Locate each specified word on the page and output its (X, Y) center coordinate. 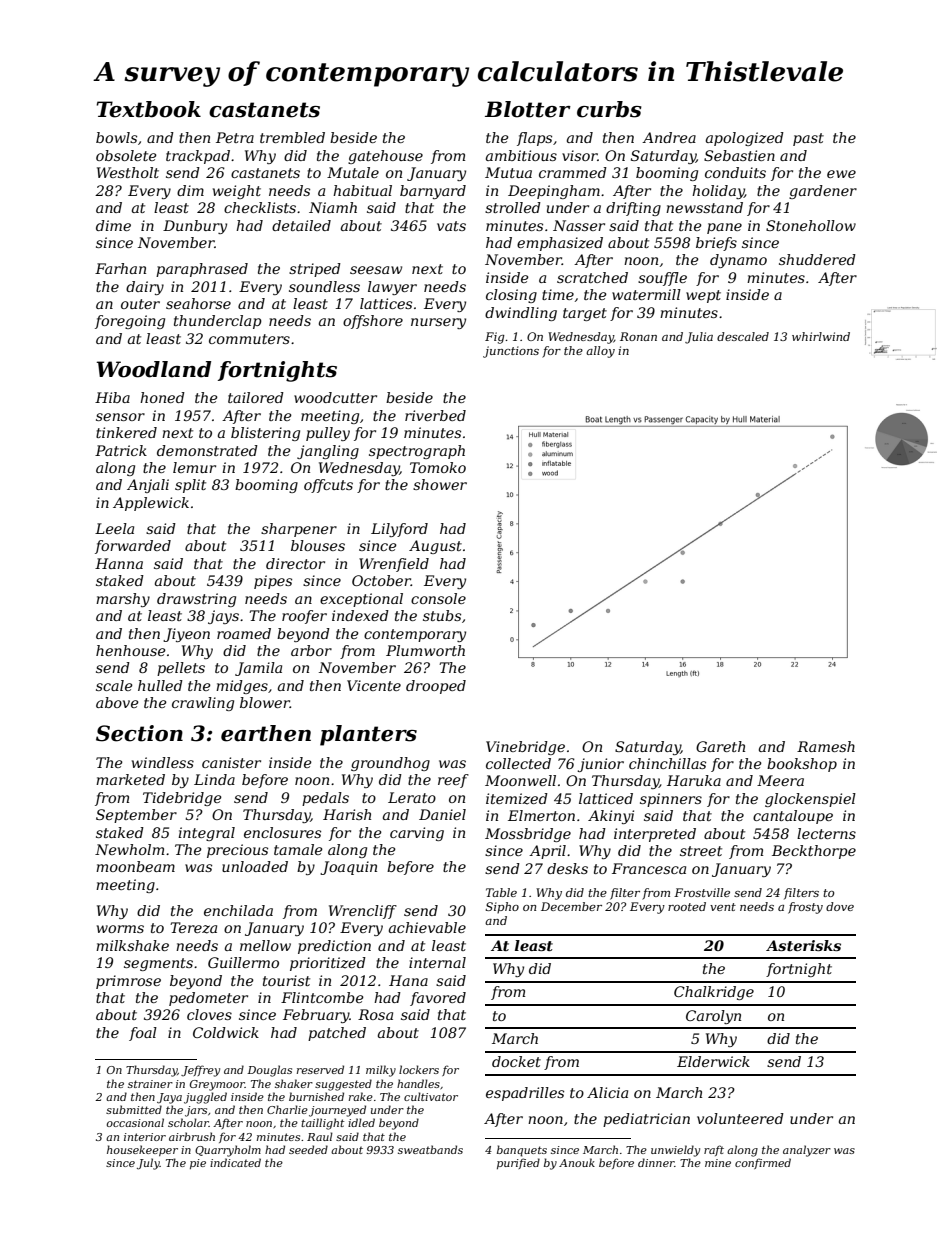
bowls (116, 137)
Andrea (669, 137)
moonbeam (135, 866)
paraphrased (202, 270)
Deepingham (554, 192)
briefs (716, 244)
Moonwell (520, 780)
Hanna (119, 563)
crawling (203, 704)
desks (567, 868)
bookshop (802, 765)
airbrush (192, 1136)
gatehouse (385, 157)
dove (840, 906)
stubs (442, 615)
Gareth (720, 746)
